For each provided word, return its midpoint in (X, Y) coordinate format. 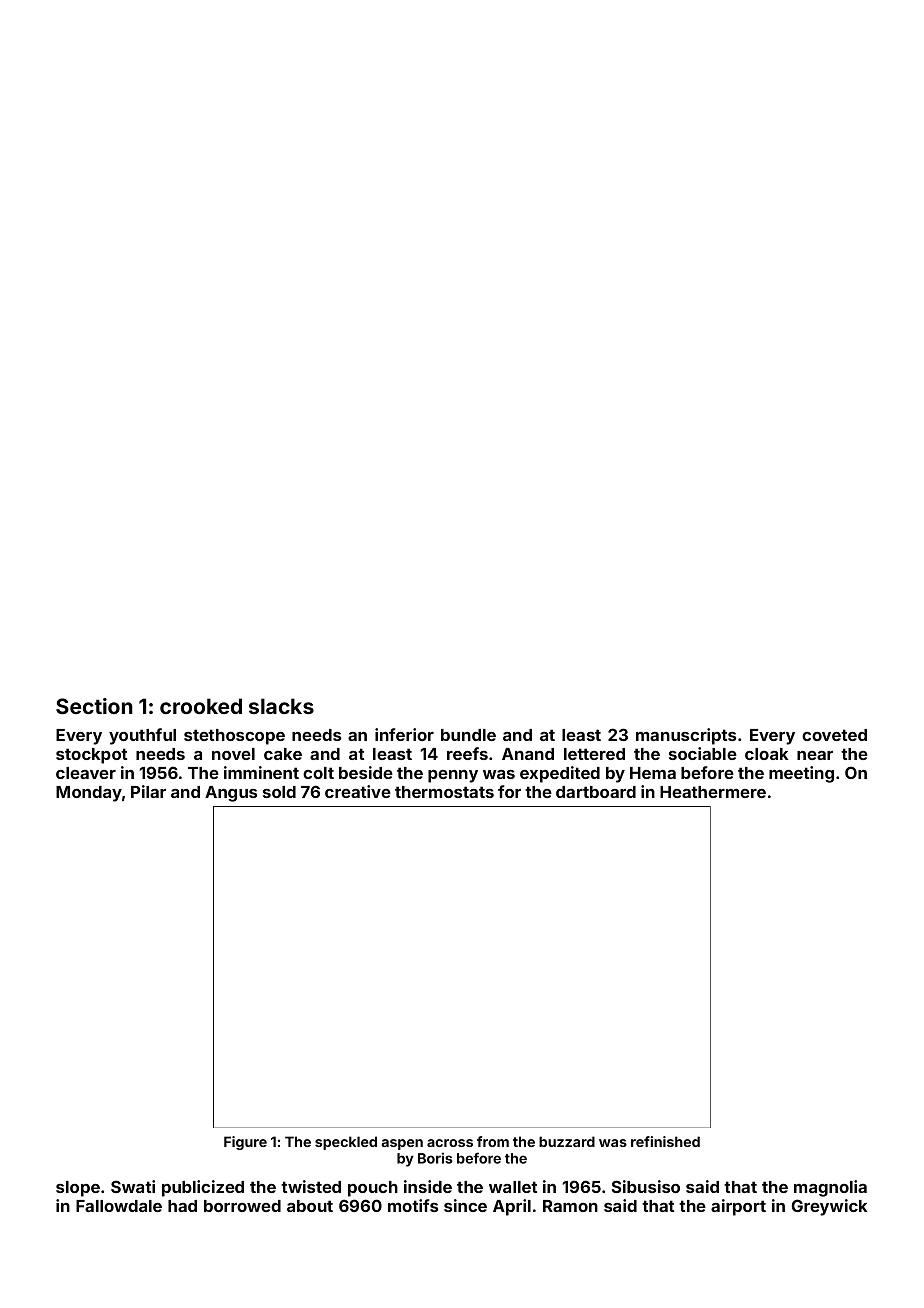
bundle (468, 735)
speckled (346, 1143)
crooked (201, 706)
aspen (402, 1144)
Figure (245, 1143)
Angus (231, 794)
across (450, 1143)
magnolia (830, 1188)
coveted (834, 735)
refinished (665, 1141)
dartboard (596, 792)
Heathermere (713, 792)
